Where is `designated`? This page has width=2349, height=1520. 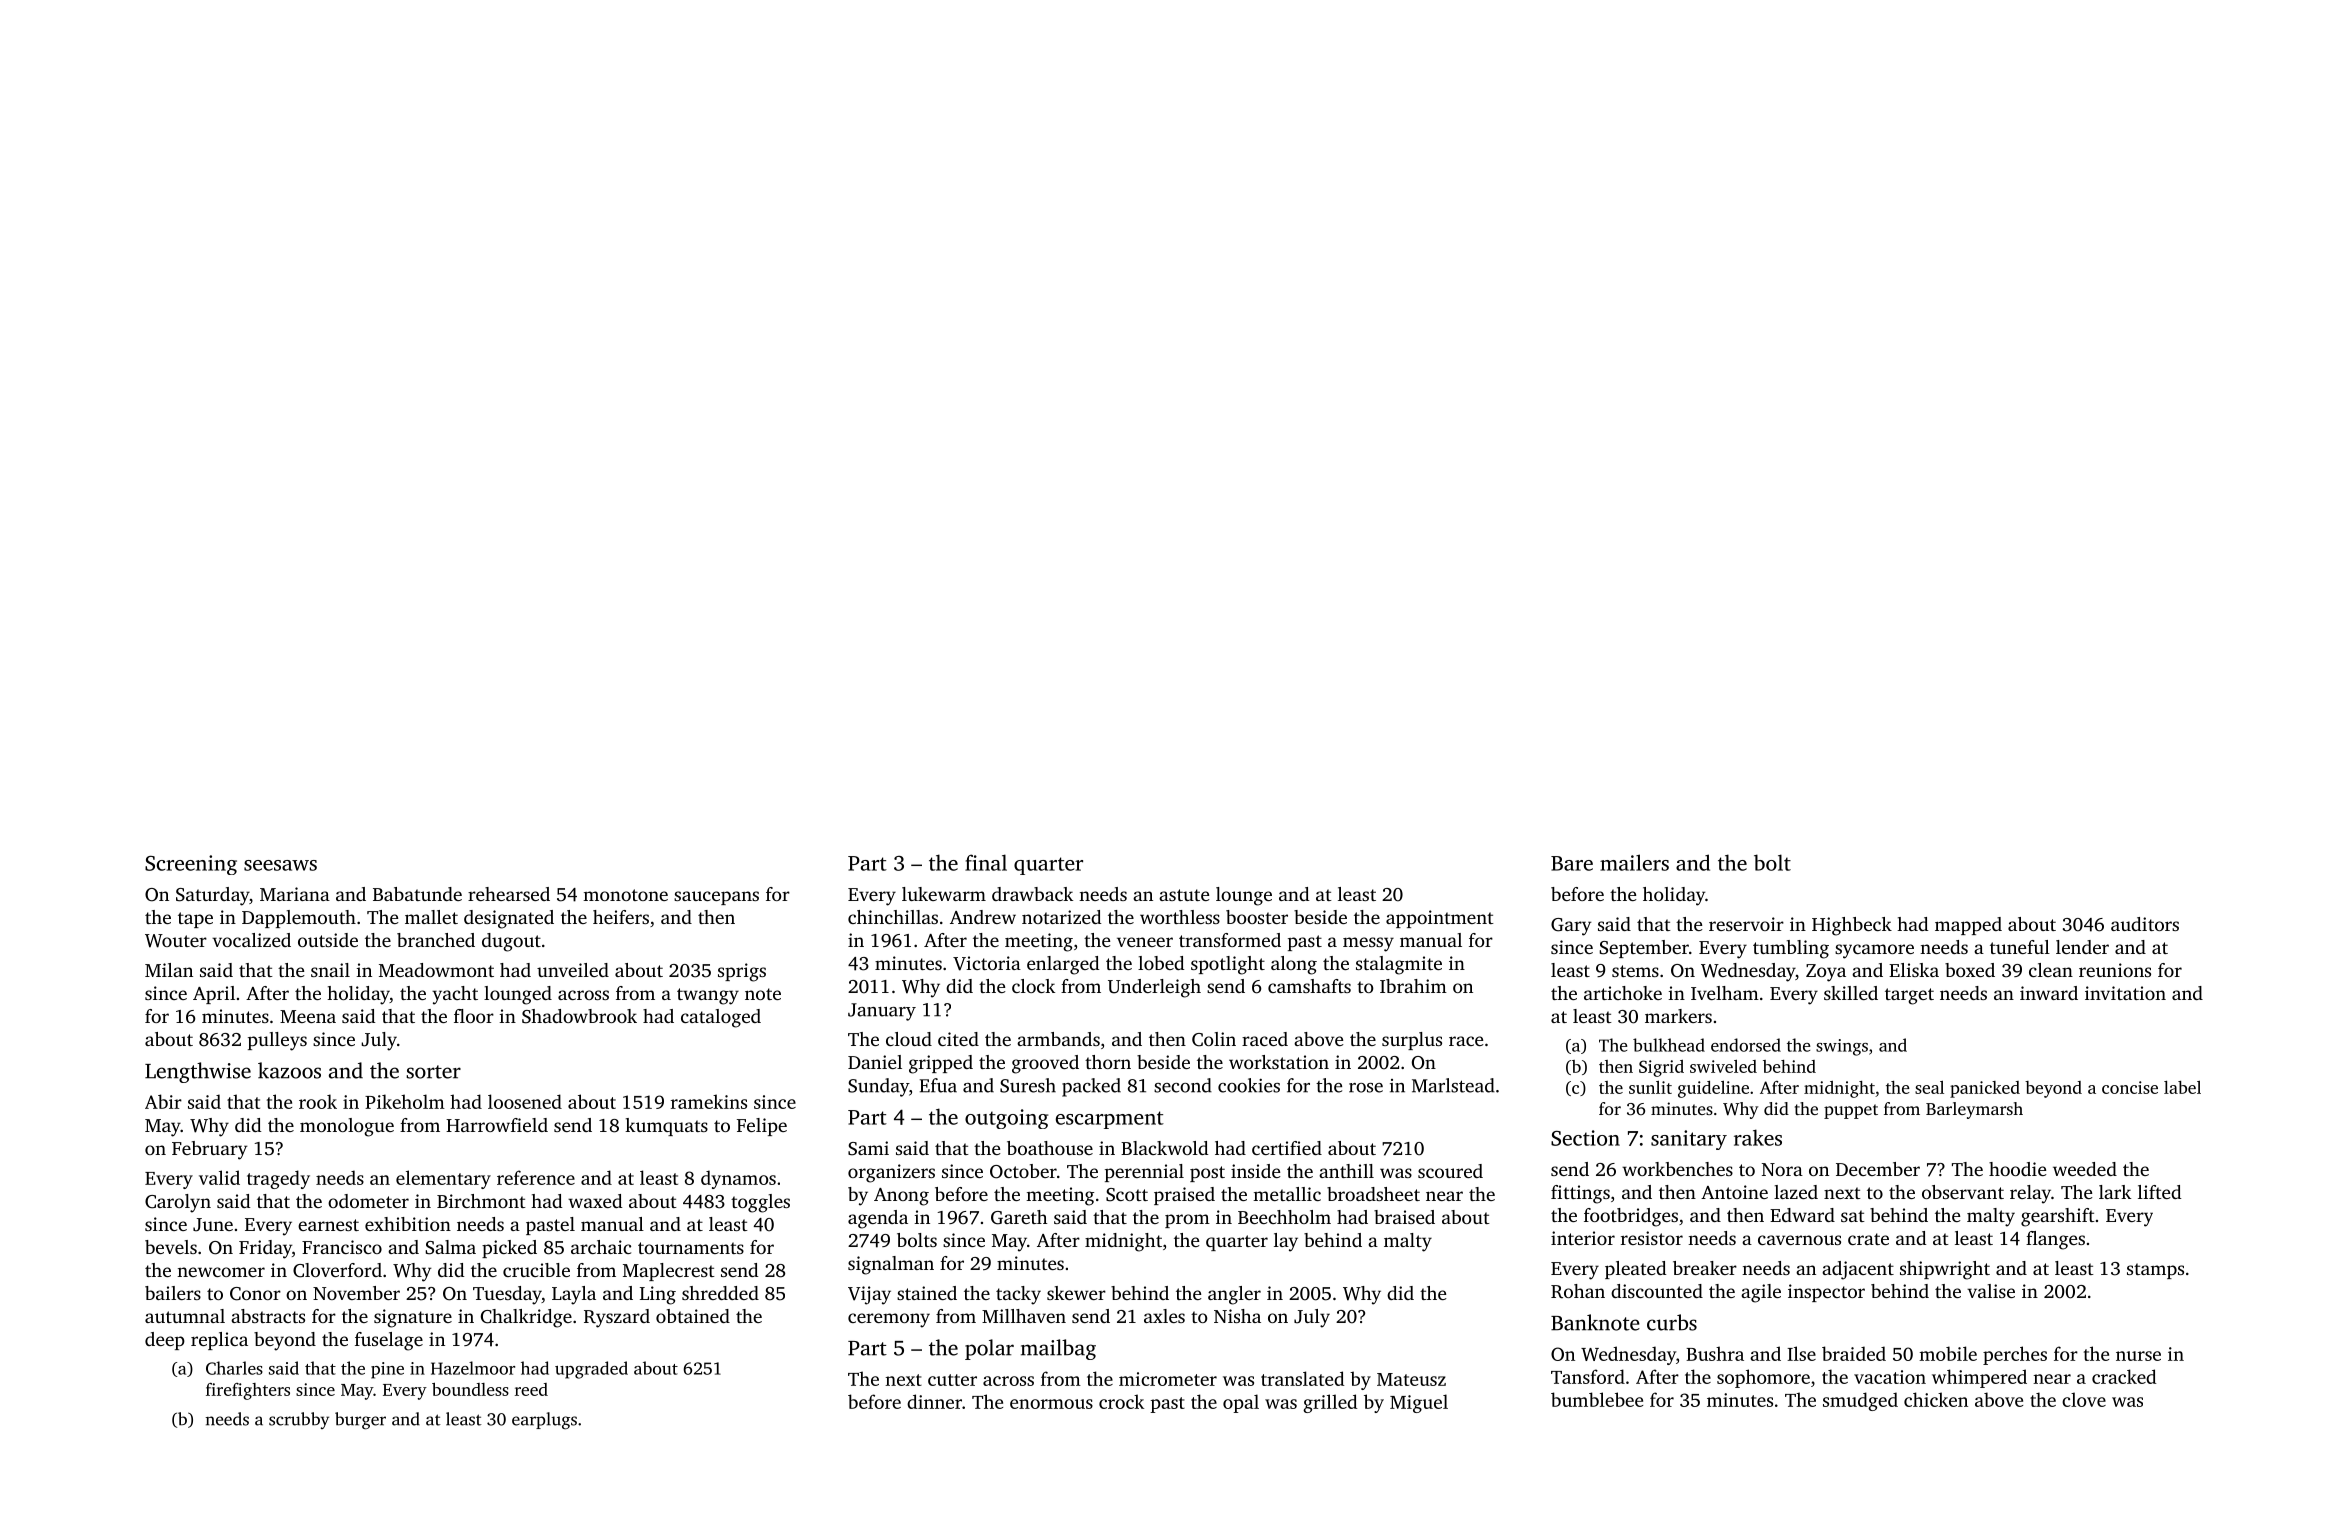 designated is located at coordinates (509, 919).
